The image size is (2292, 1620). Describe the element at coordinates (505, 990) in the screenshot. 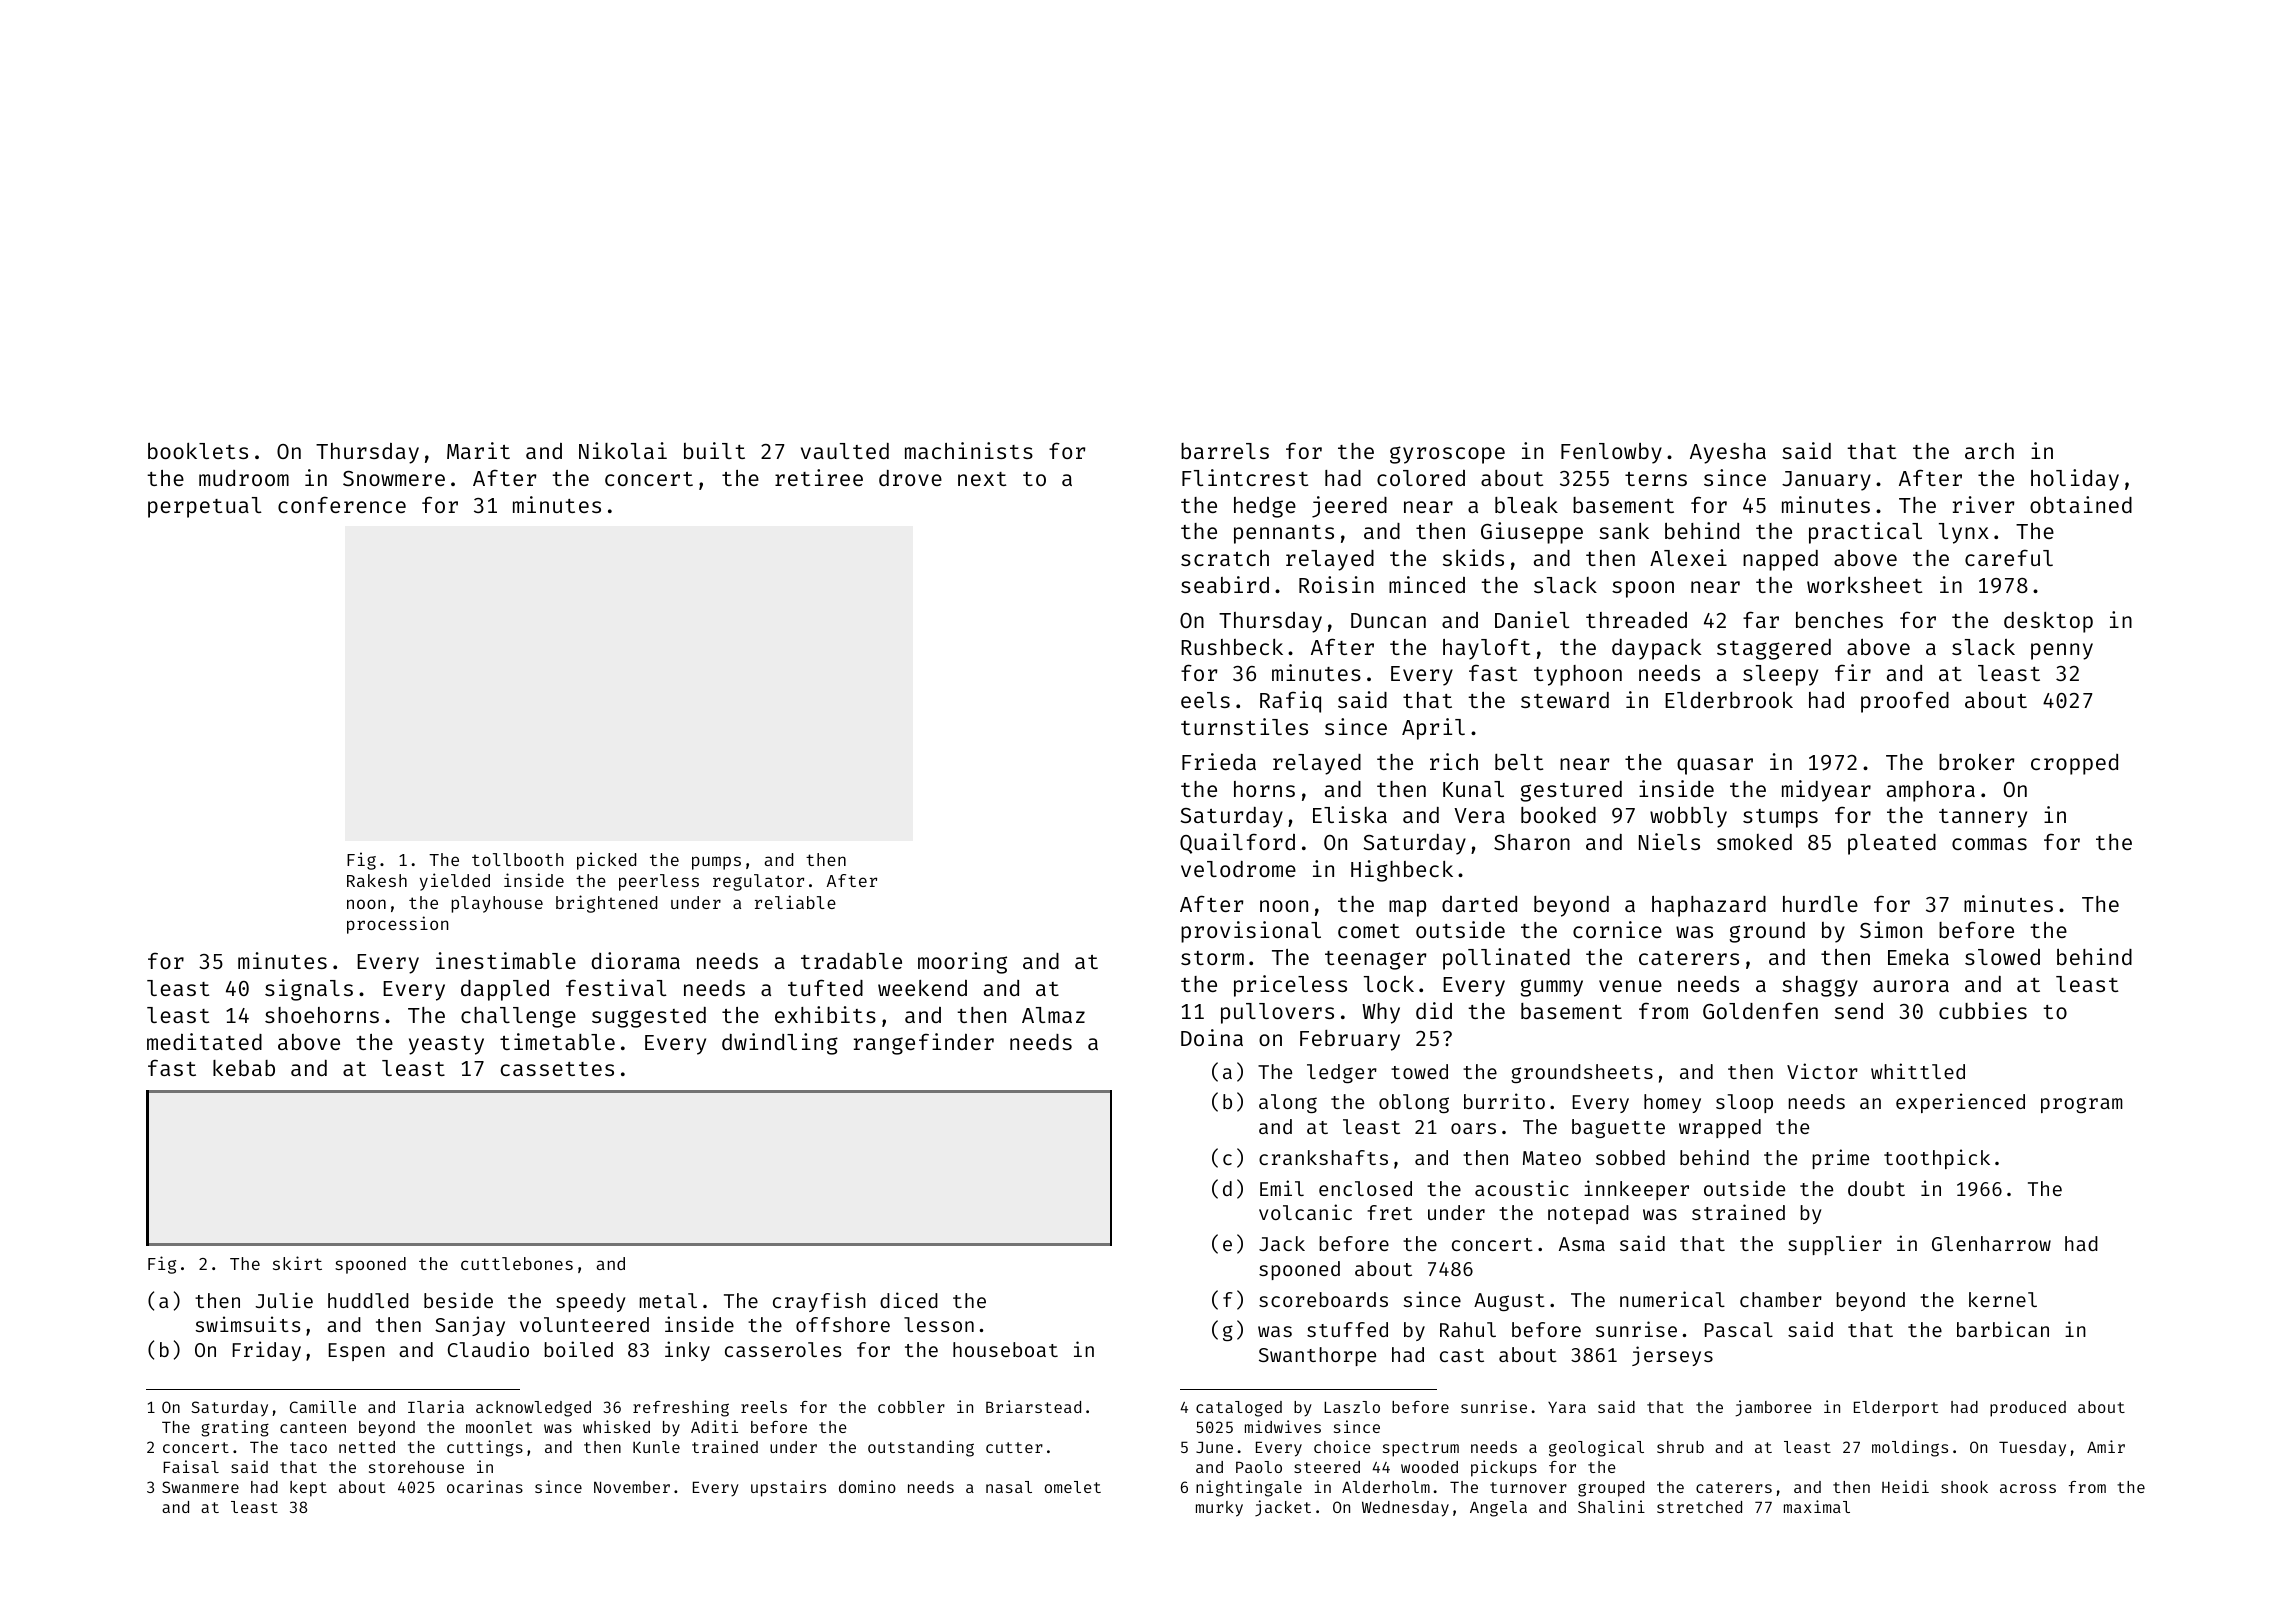

I see `dappled` at that location.
